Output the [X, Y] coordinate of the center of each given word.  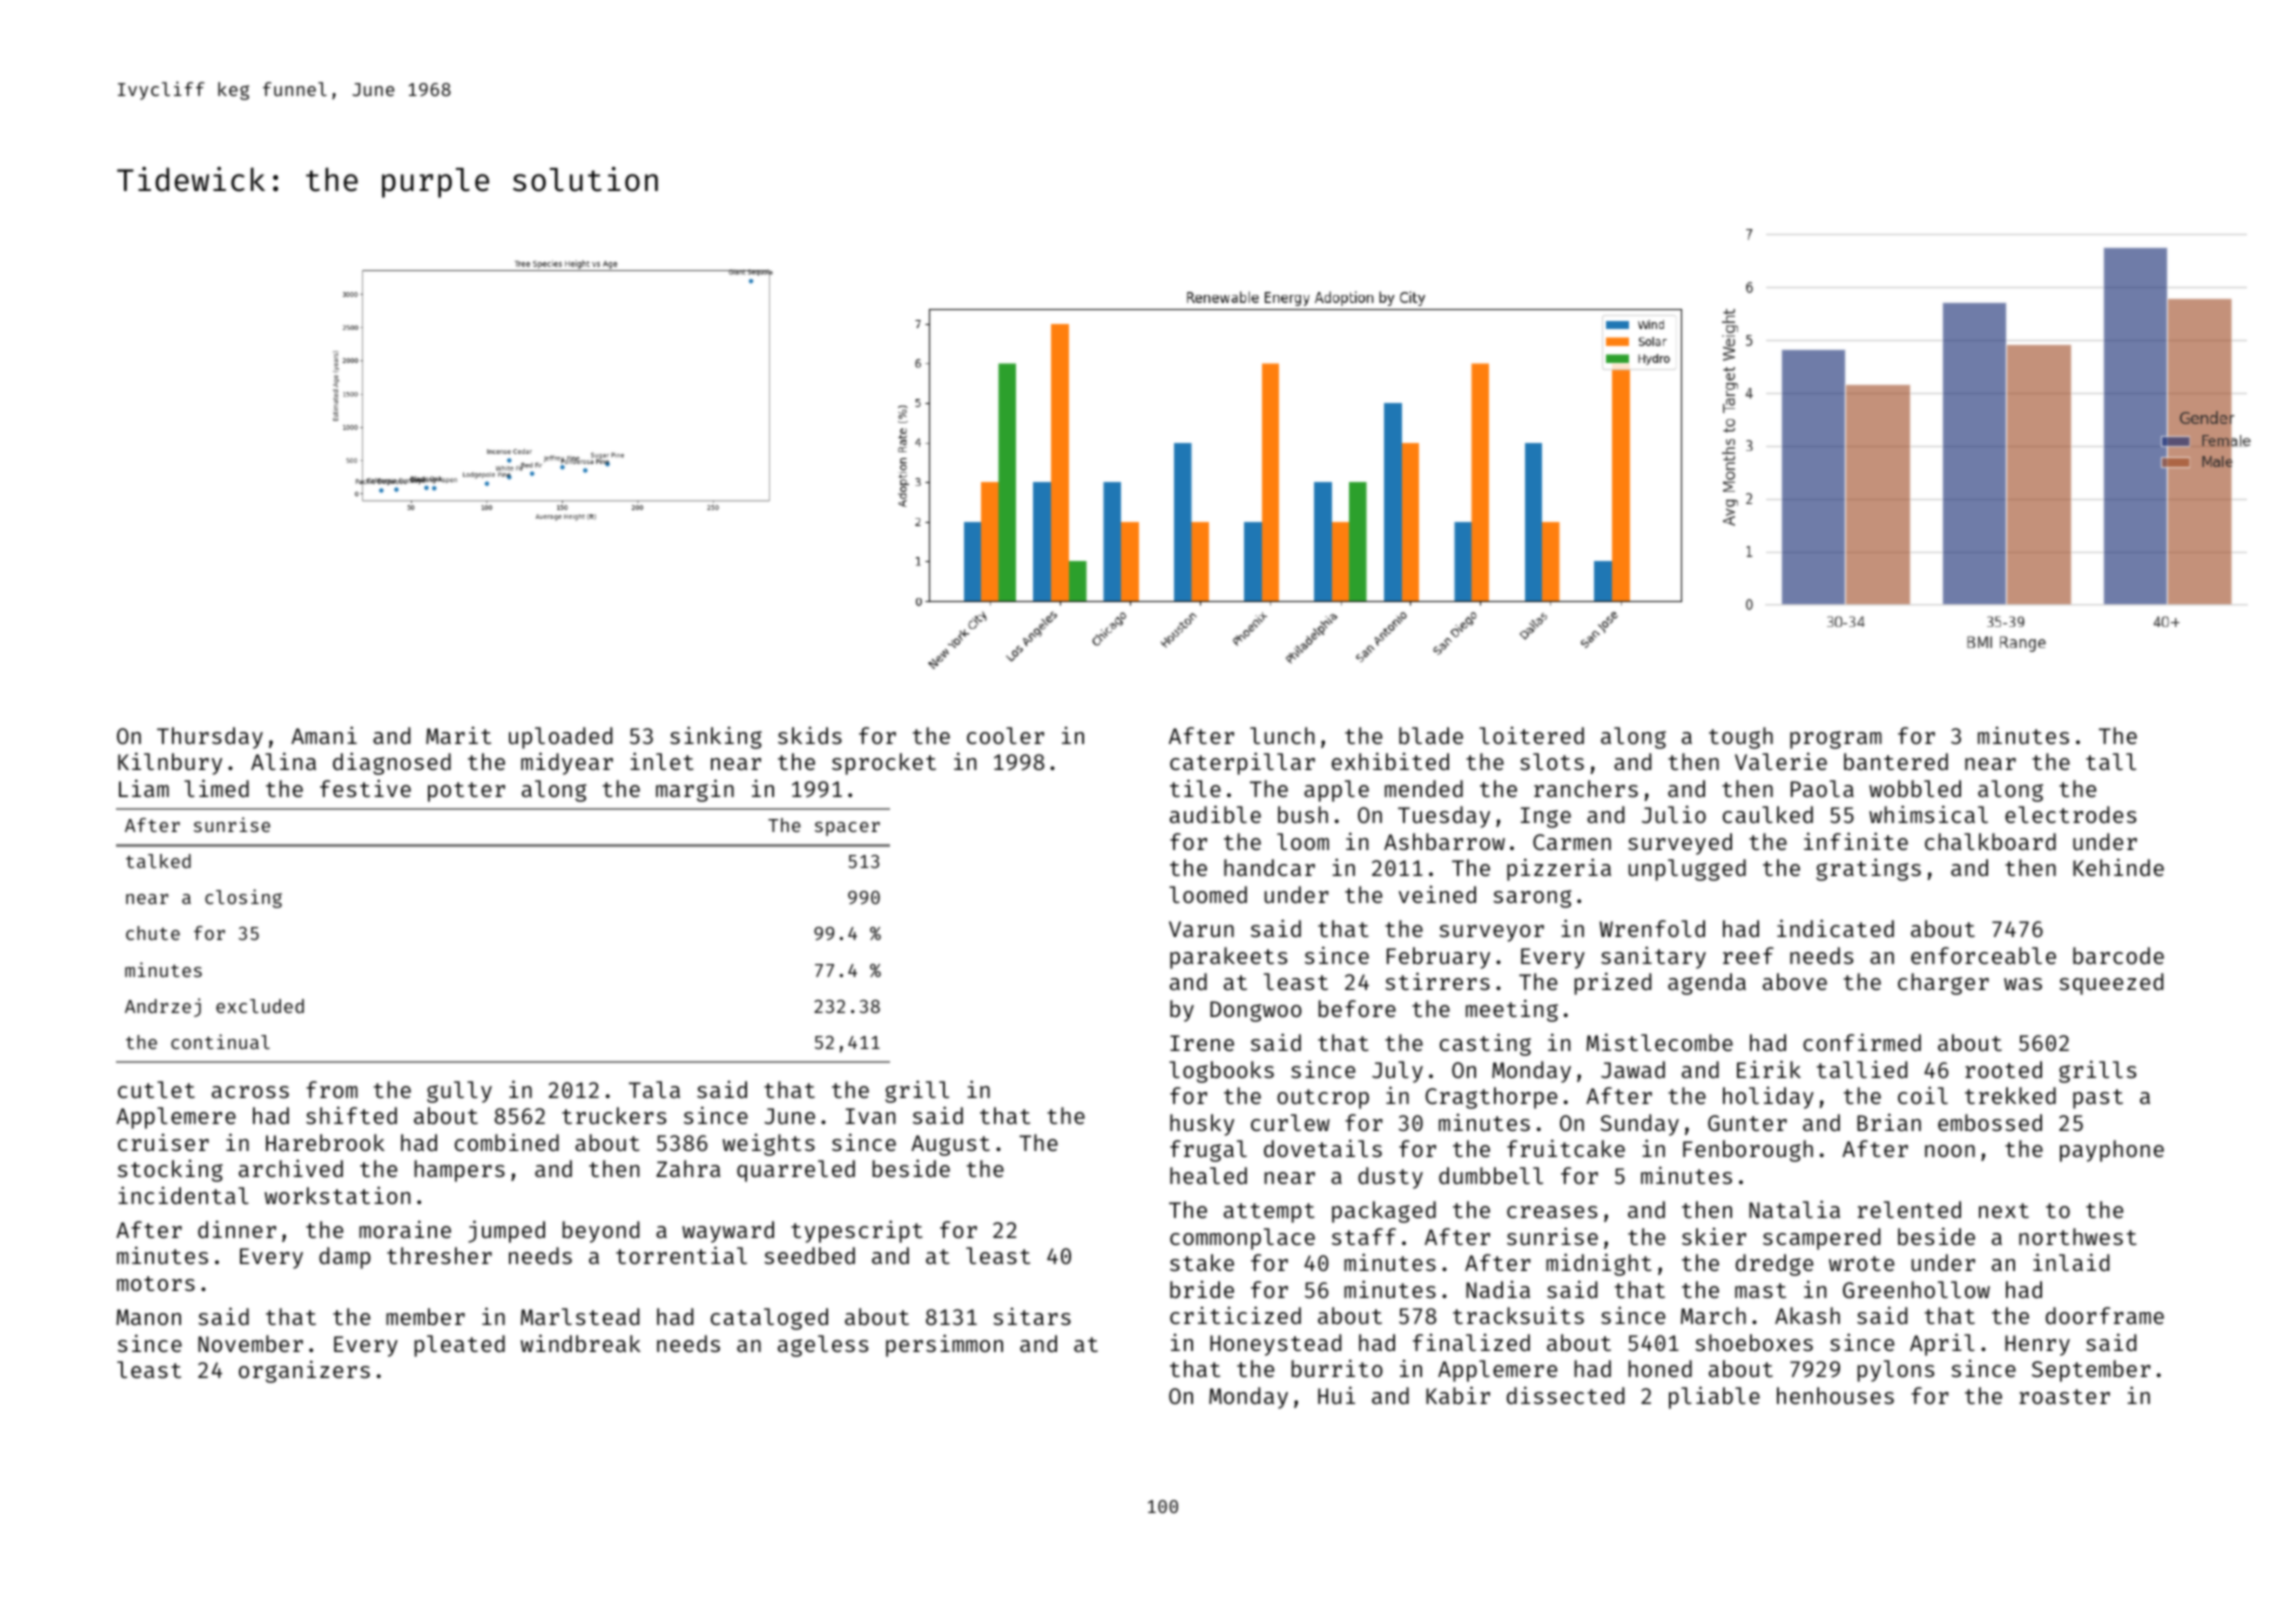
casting [1485, 1044]
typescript [857, 1231]
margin [695, 790]
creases [1552, 1212]
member [425, 1316]
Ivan [871, 1116]
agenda [1707, 984]
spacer [847, 829]
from [332, 1089]
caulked [1768, 814]
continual [220, 1041]
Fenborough [1748, 1151]
